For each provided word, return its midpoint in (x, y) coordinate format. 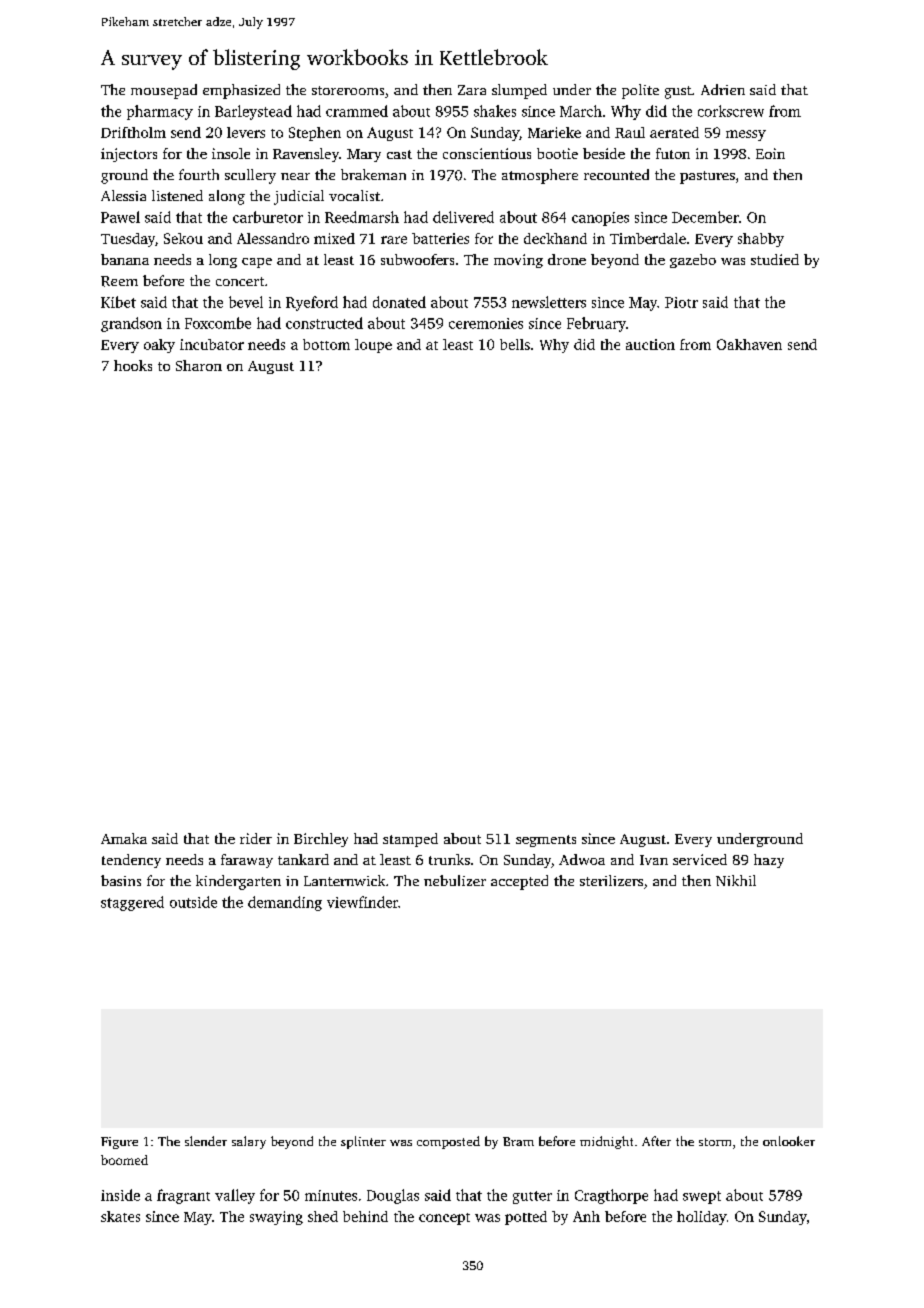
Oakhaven (749, 344)
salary (249, 1142)
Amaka (124, 838)
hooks (133, 365)
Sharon (199, 365)
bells (515, 344)
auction (650, 344)
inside (120, 1195)
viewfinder (362, 902)
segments (546, 841)
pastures (707, 177)
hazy (769, 861)
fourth (199, 174)
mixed (334, 238)
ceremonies (486, 323)
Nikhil (736, 880)
